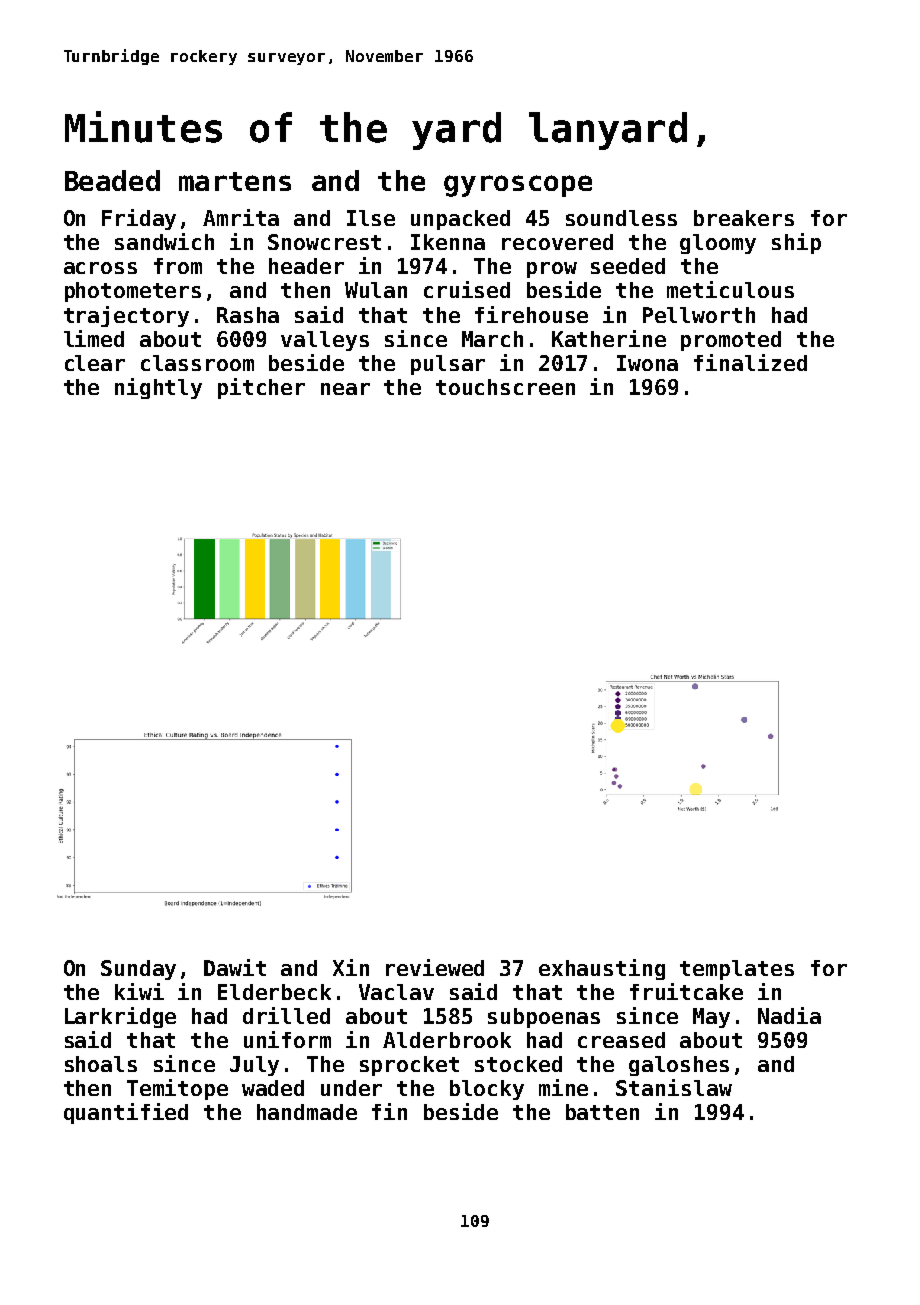  I want to click on kiwi, so click(139, 991).
